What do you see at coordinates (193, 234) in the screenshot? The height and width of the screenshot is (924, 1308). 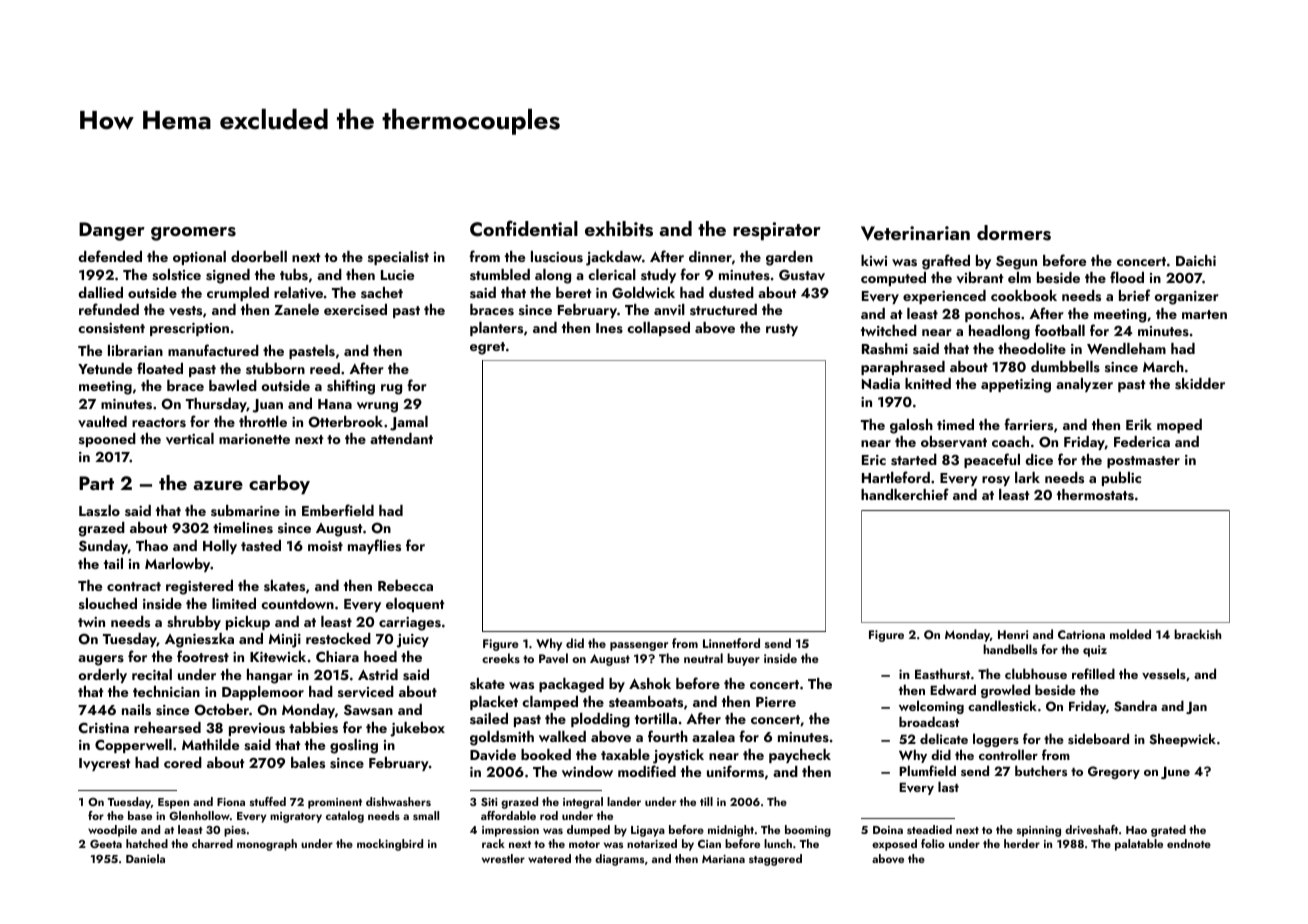 I see `groomers` at bounding box center [193, 234].
